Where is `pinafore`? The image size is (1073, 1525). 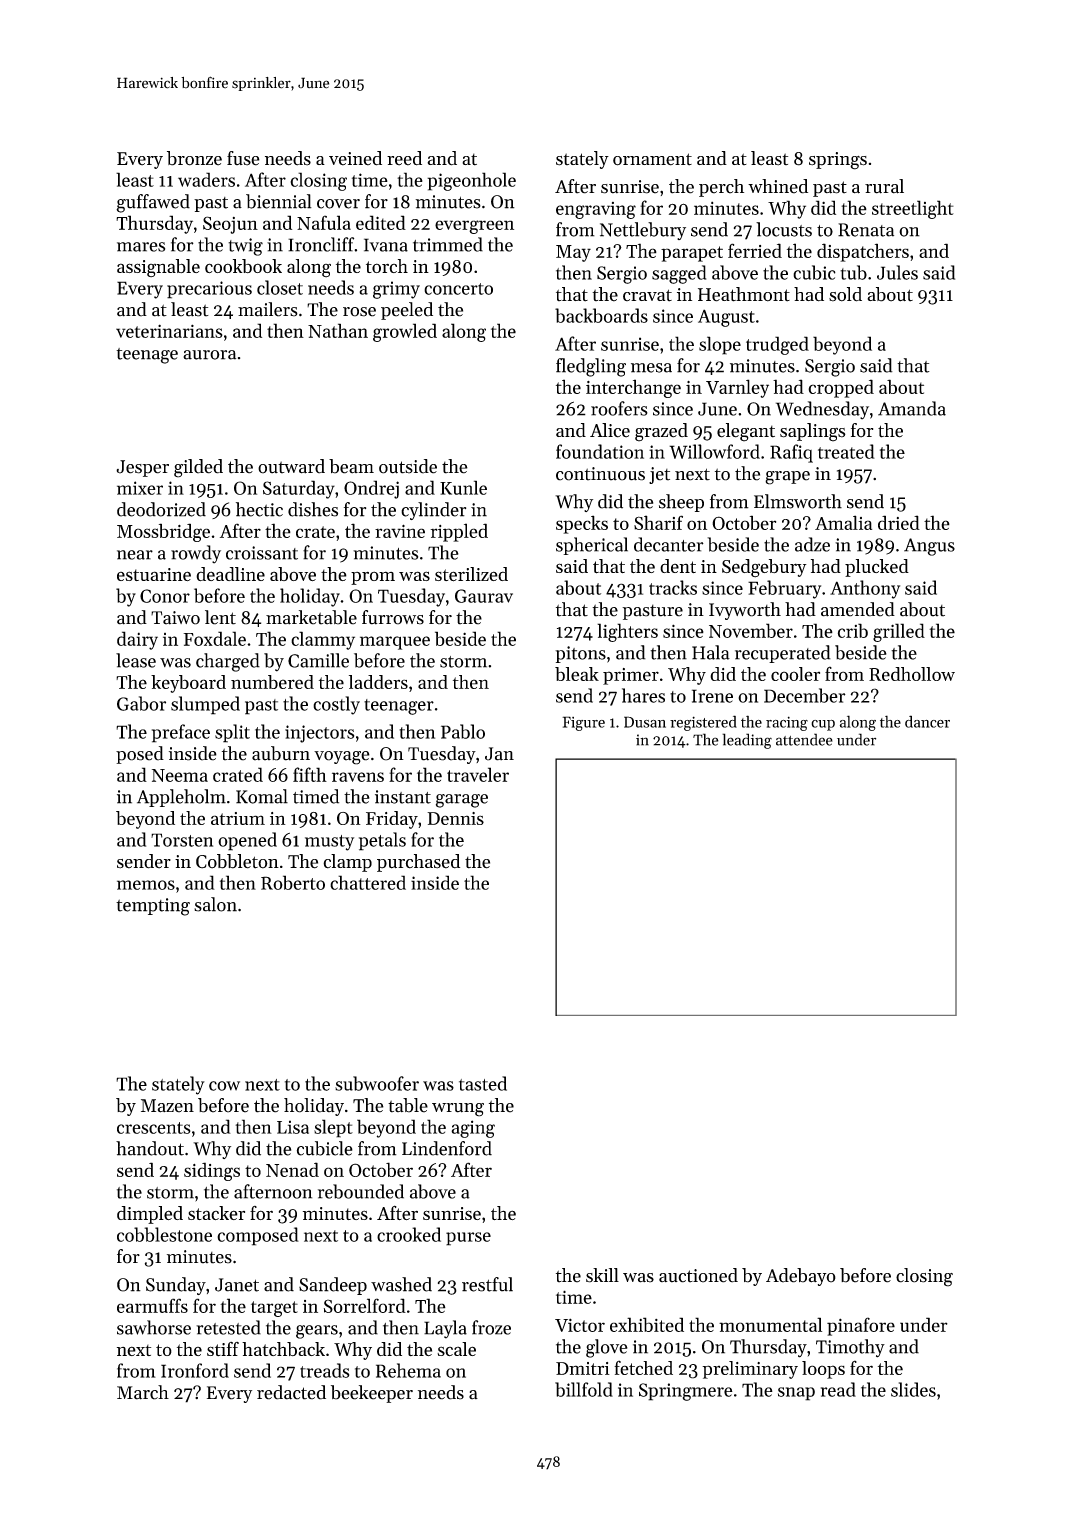 pinafore is located at coordinates (861, 1326).
